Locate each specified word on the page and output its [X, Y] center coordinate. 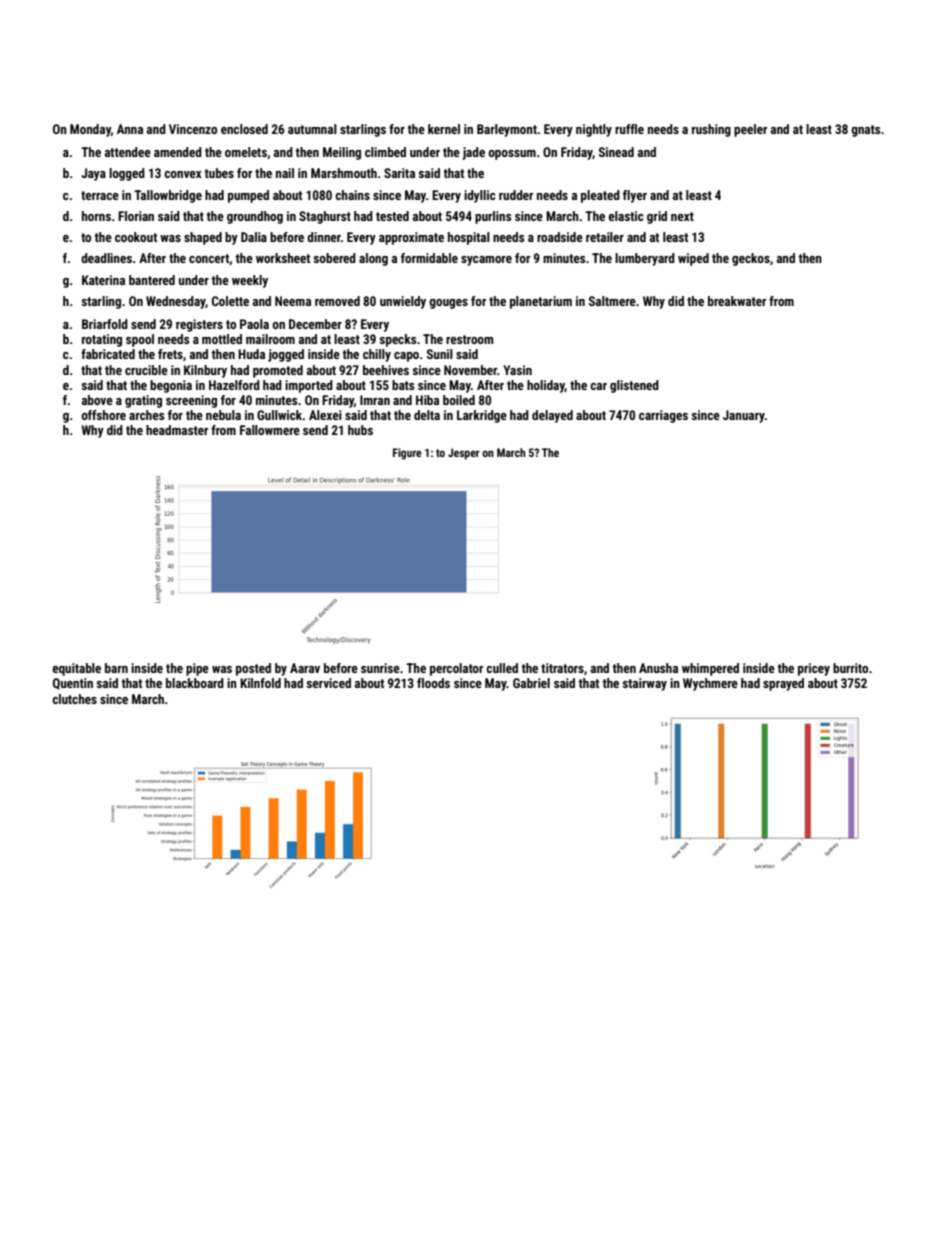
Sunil [440, 354]
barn [116, 668]
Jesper [464, 454]
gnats [865, 131]
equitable [76, 669]
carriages [663, 416]
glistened [634, 386]
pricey [814, 669]
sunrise [380, 668]
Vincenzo [193, 129]
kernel [444, 129]
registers [199, 325]
